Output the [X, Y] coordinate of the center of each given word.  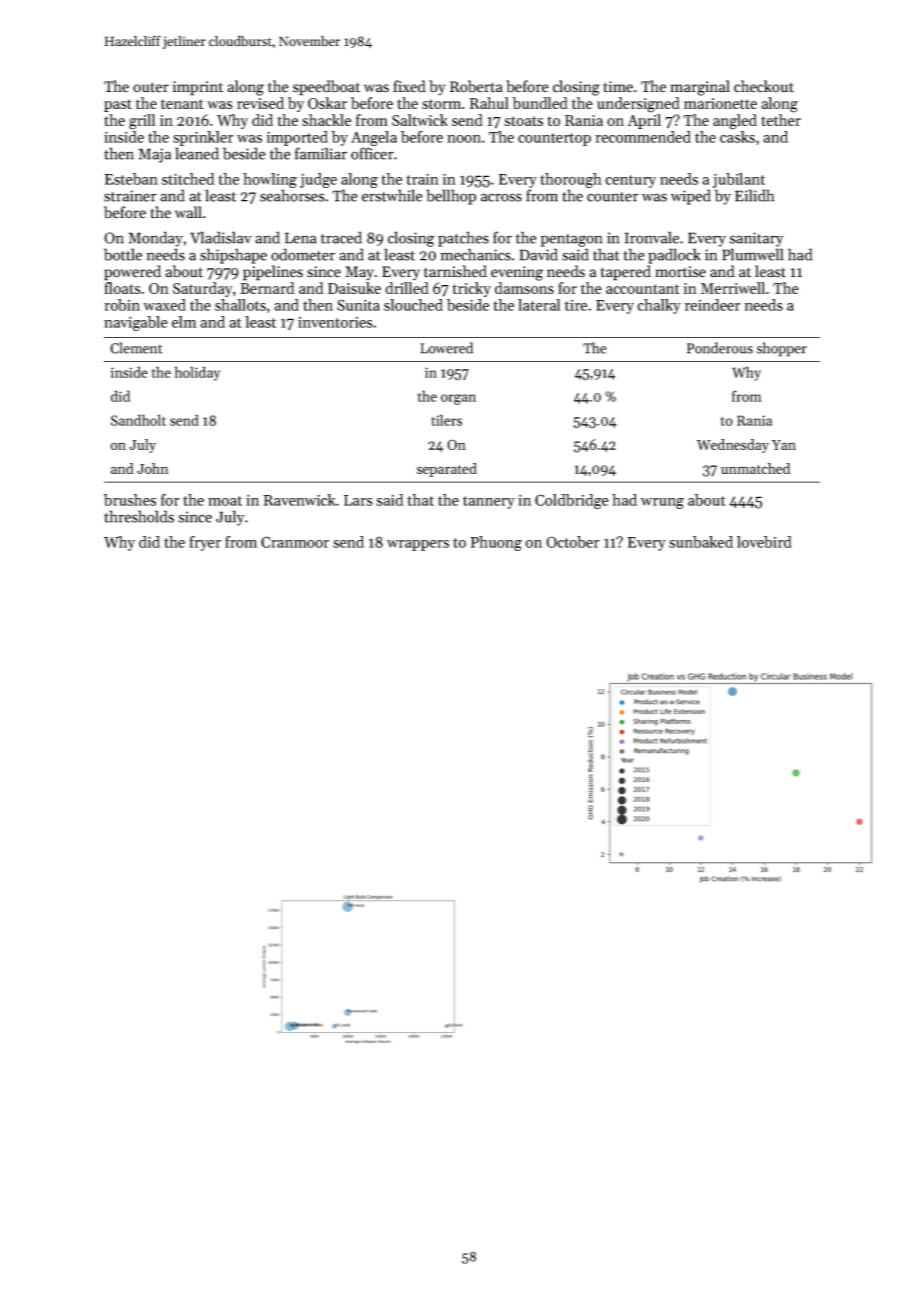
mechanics [475, 254]
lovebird [764, 542]
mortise [680, 272]
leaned [197, 153]
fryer [205, 543]
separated [447, 470]
